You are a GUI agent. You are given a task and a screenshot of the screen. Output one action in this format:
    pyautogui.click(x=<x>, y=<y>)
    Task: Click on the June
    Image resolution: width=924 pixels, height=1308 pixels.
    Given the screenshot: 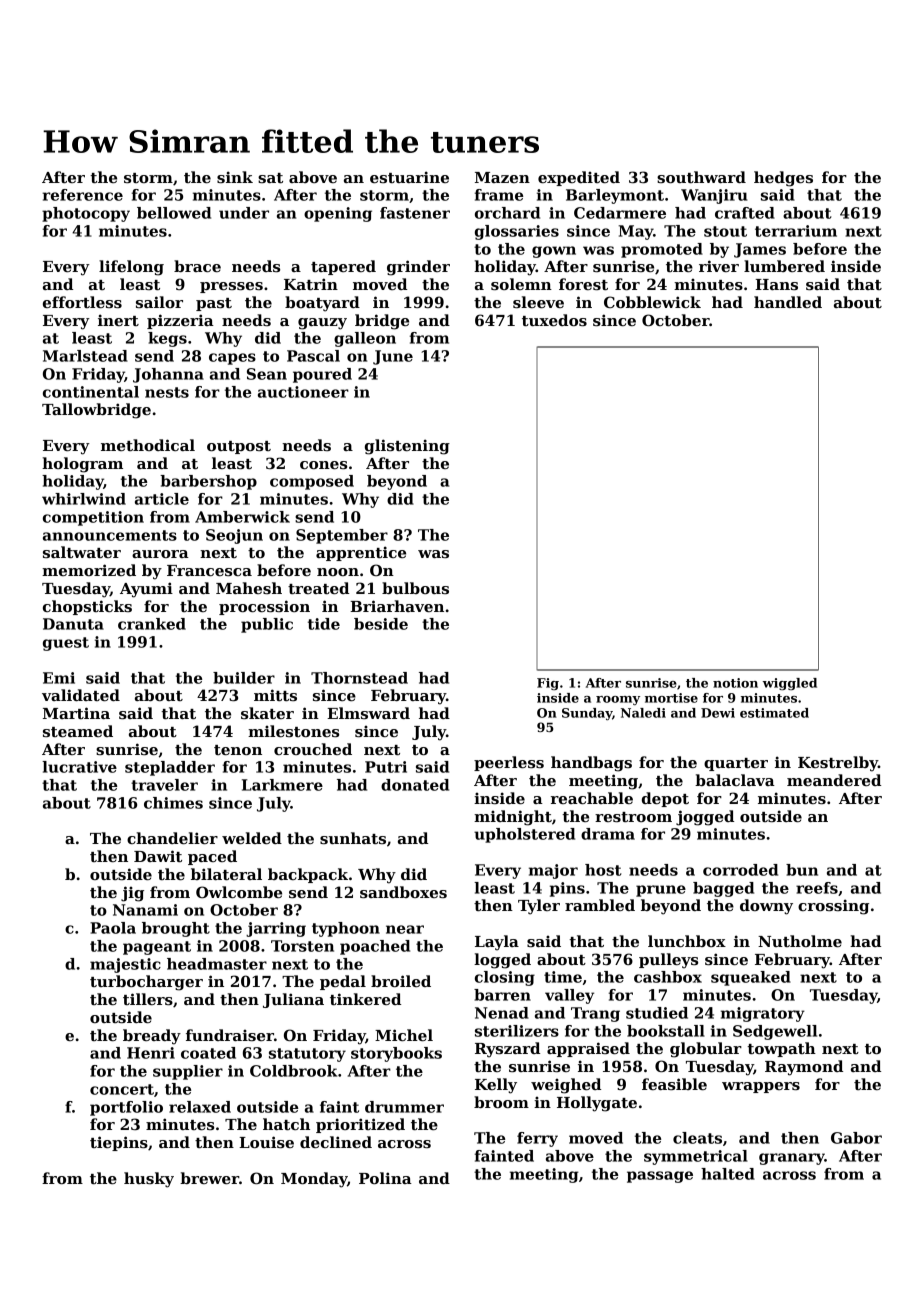 What is the action you would take?
    pyautogui.click(x=393, y=357)
